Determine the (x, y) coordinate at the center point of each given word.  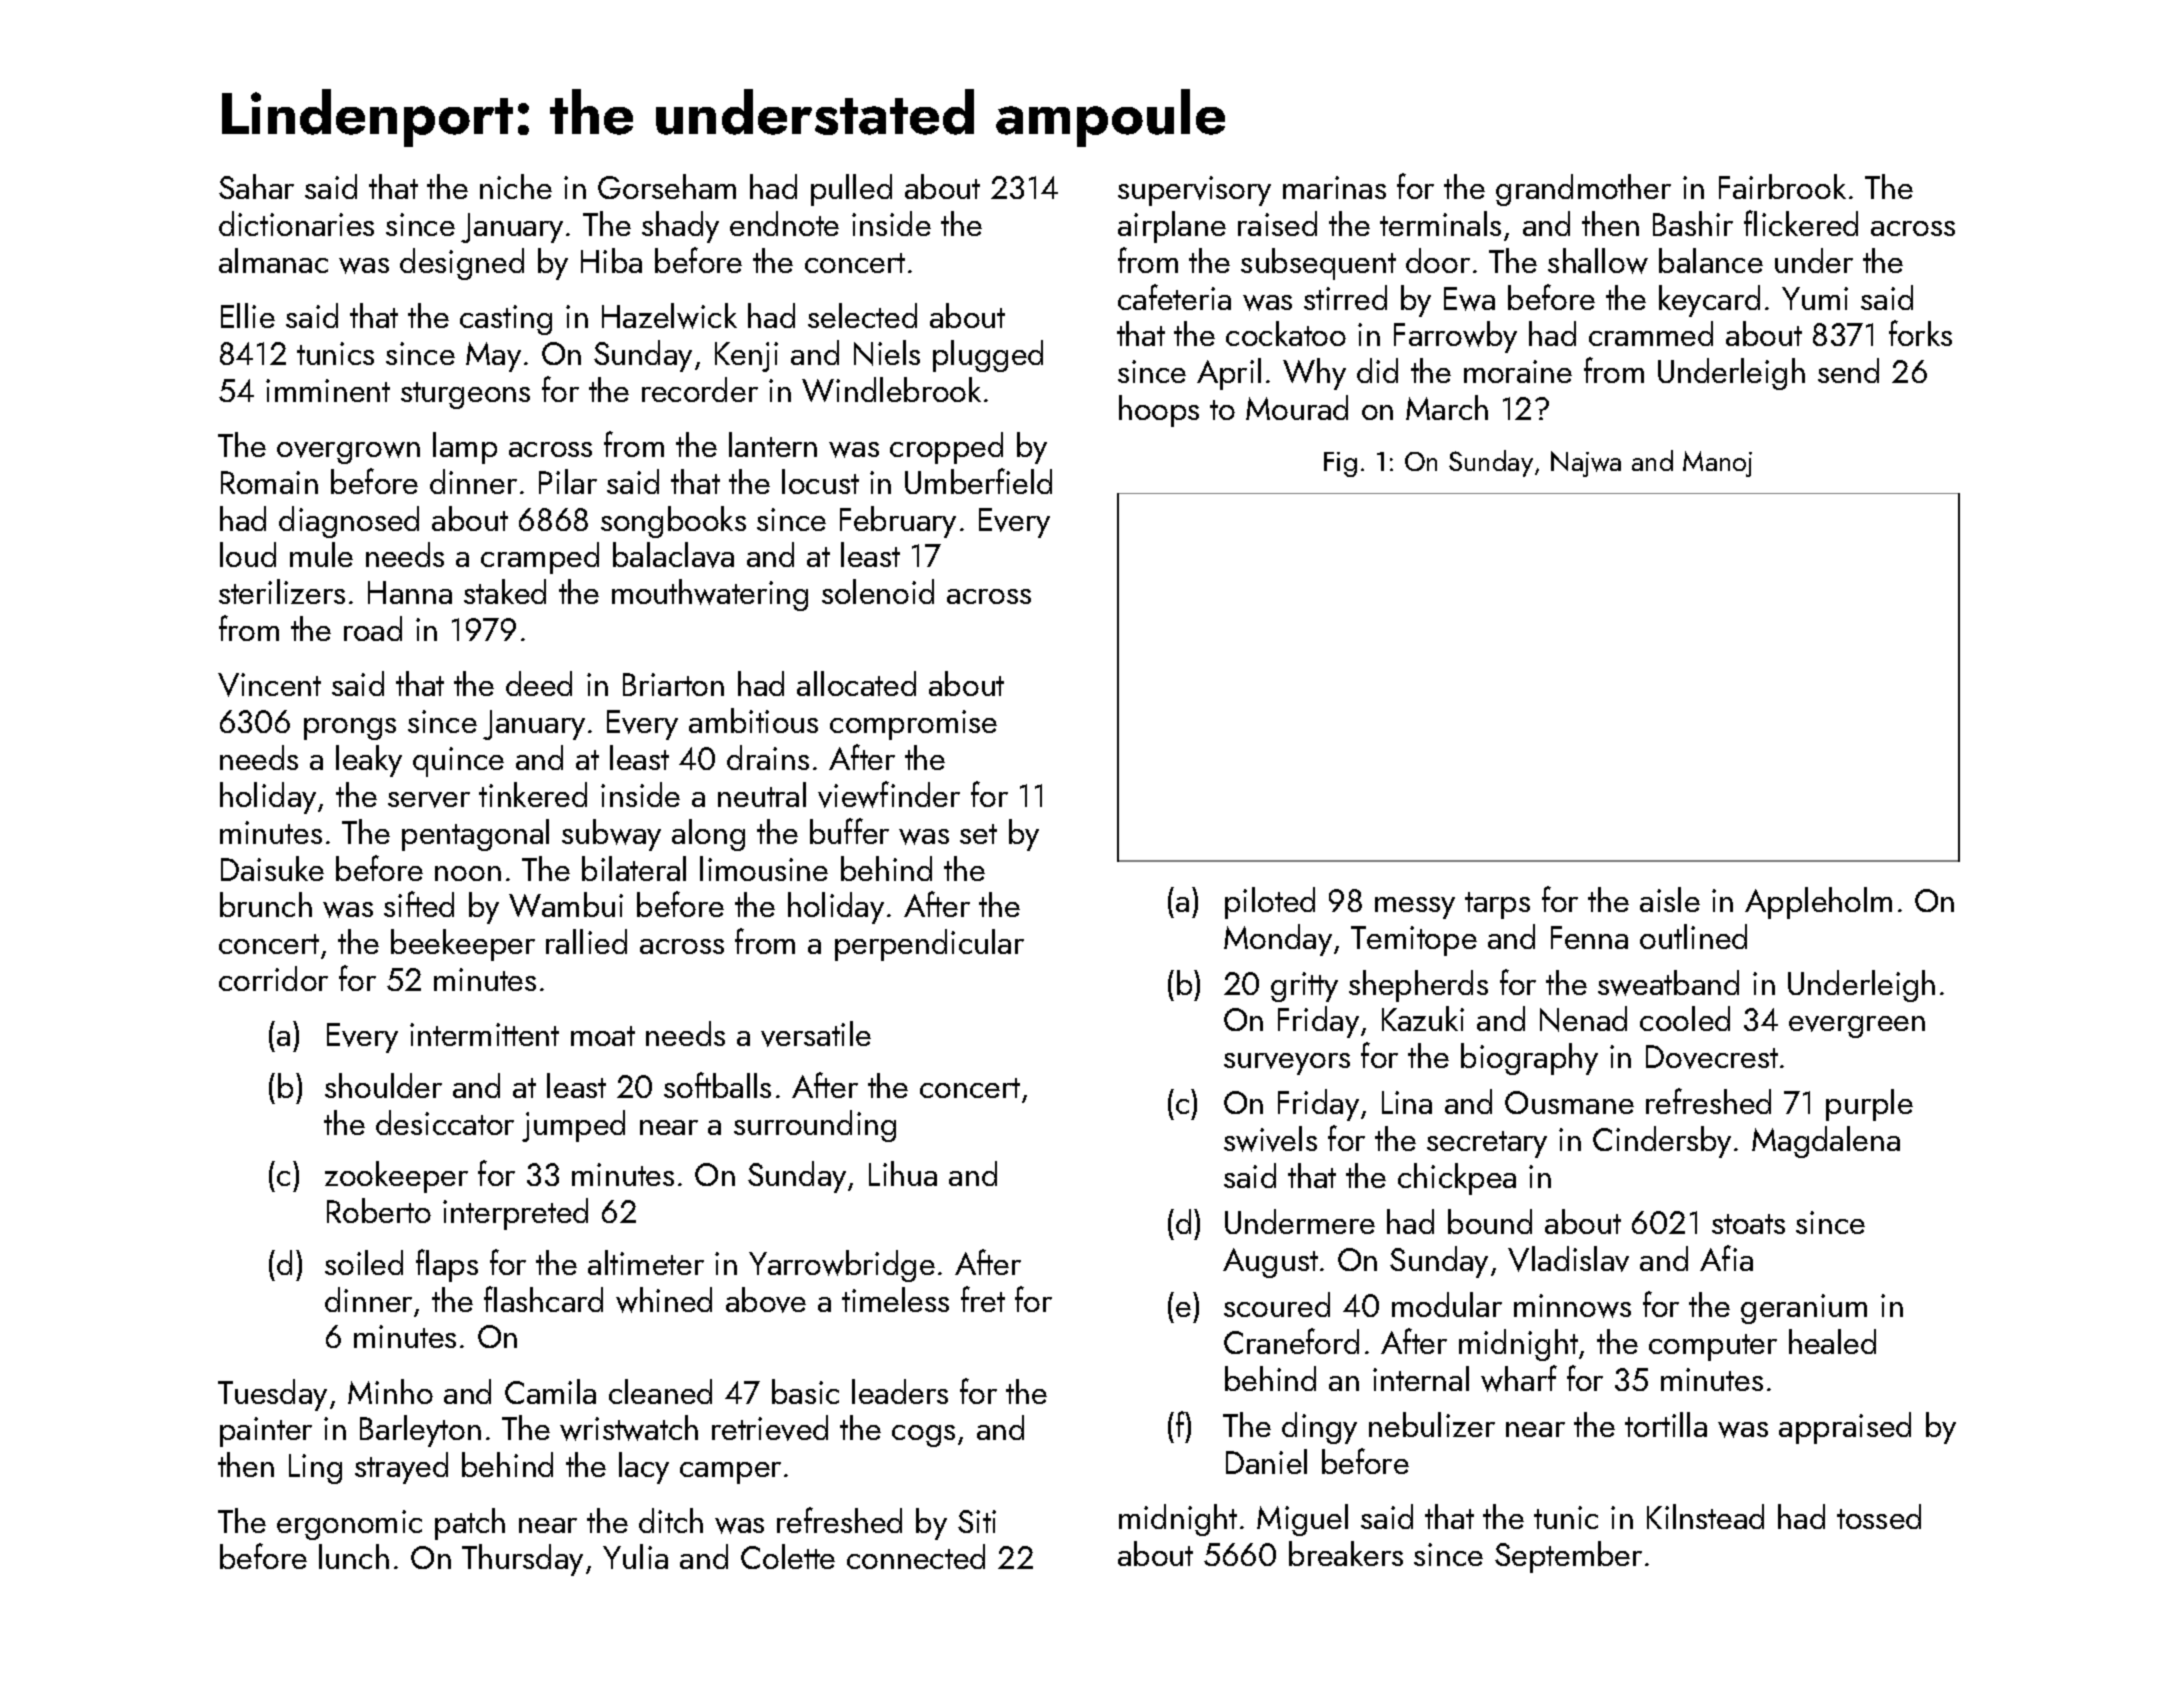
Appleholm (1818, 903)
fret (983, 1299)
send (1848, 370)
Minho (390, 1391)
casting (506, 320)
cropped (946, 448)
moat (603, 1036)
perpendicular (929, 945)
